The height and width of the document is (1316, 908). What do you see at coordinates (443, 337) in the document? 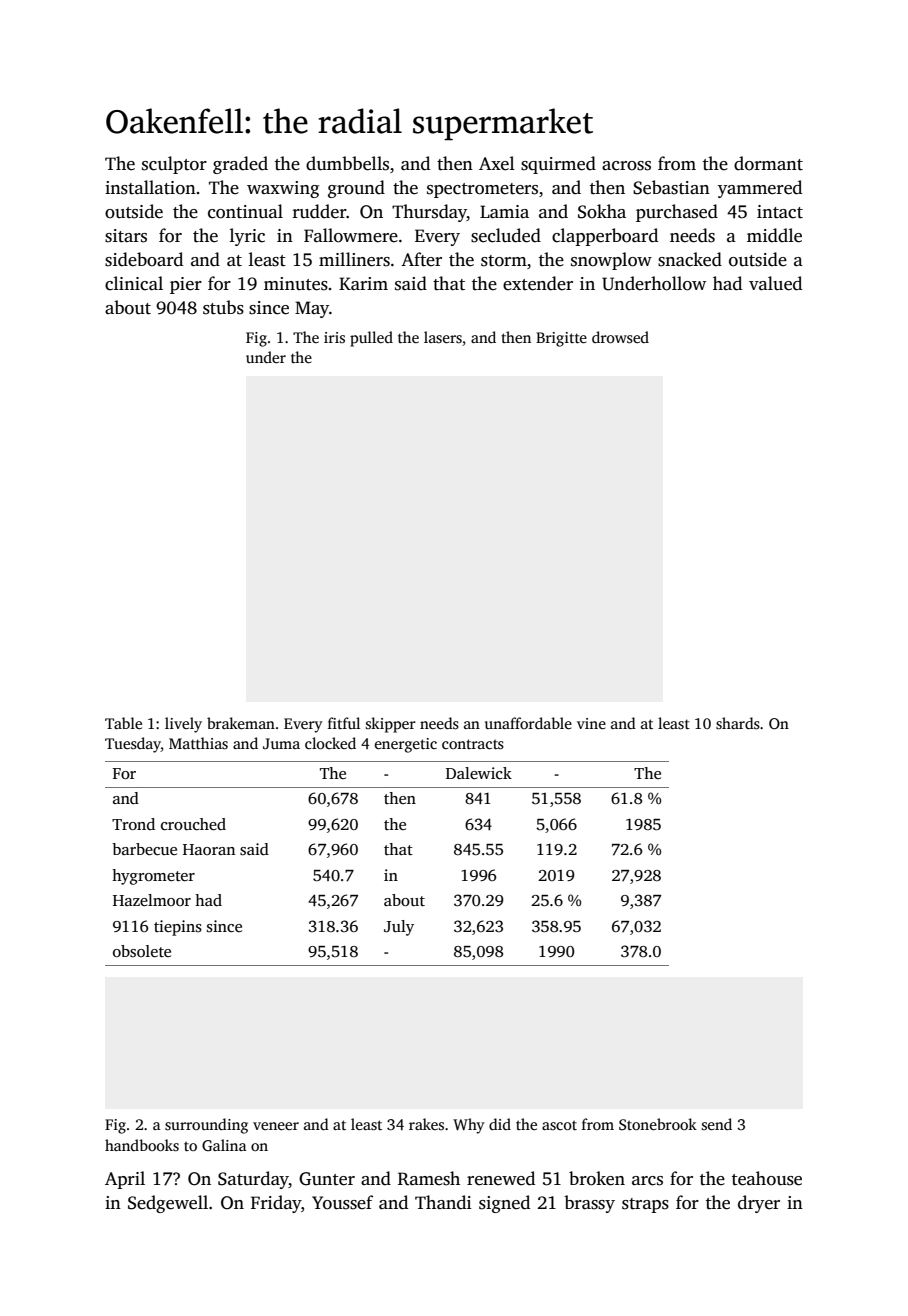
I see `lasers` at bounding box center [443, 337].
